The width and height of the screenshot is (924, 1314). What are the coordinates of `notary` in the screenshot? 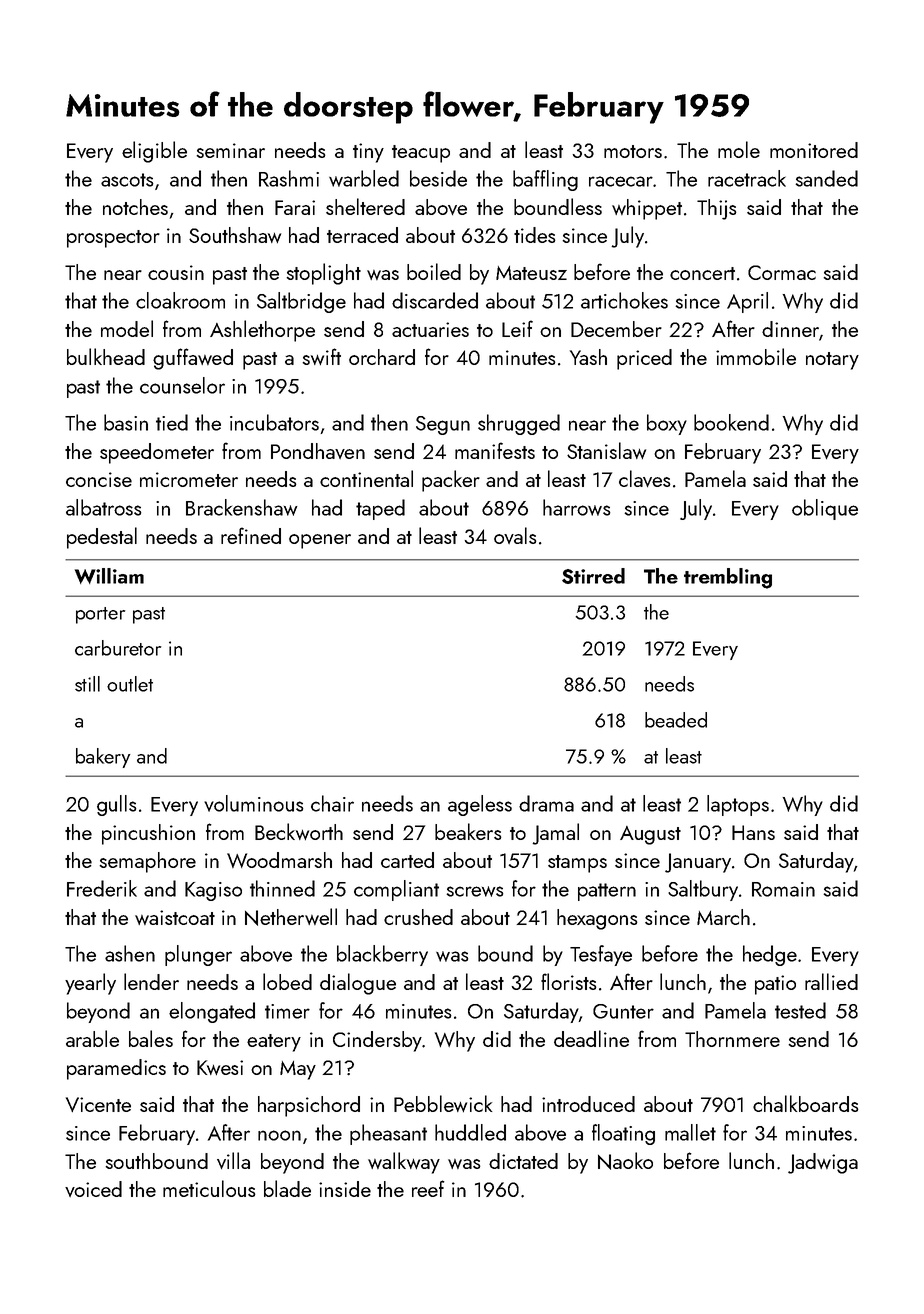 It's located at (832, 361).
